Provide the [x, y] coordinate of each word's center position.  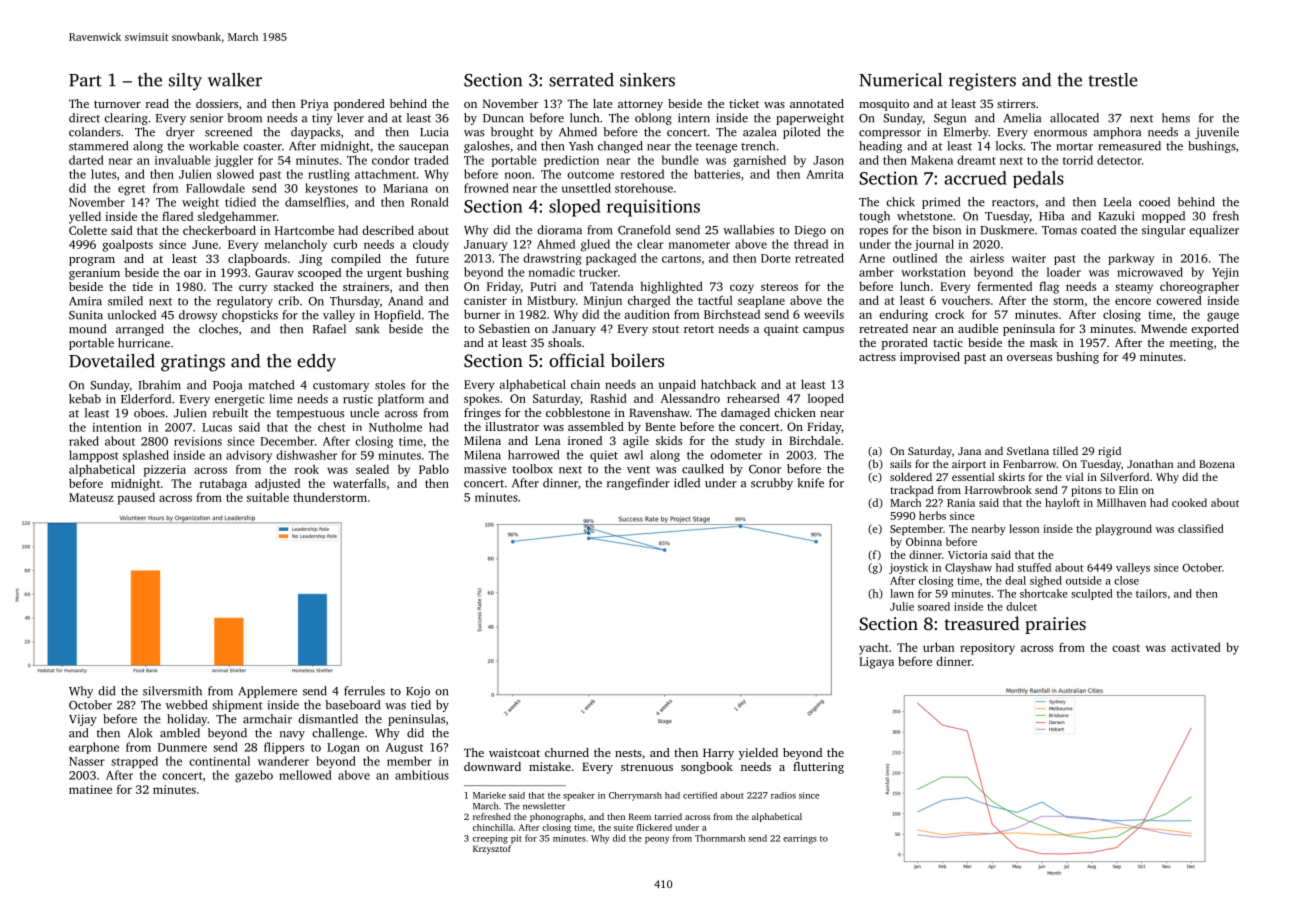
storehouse [644, 188]
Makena [932, 160]
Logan [343, 748]
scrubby [772, 484]
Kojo [418, 692]
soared [934, 606]
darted [86, 160]
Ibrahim [159, 385]
